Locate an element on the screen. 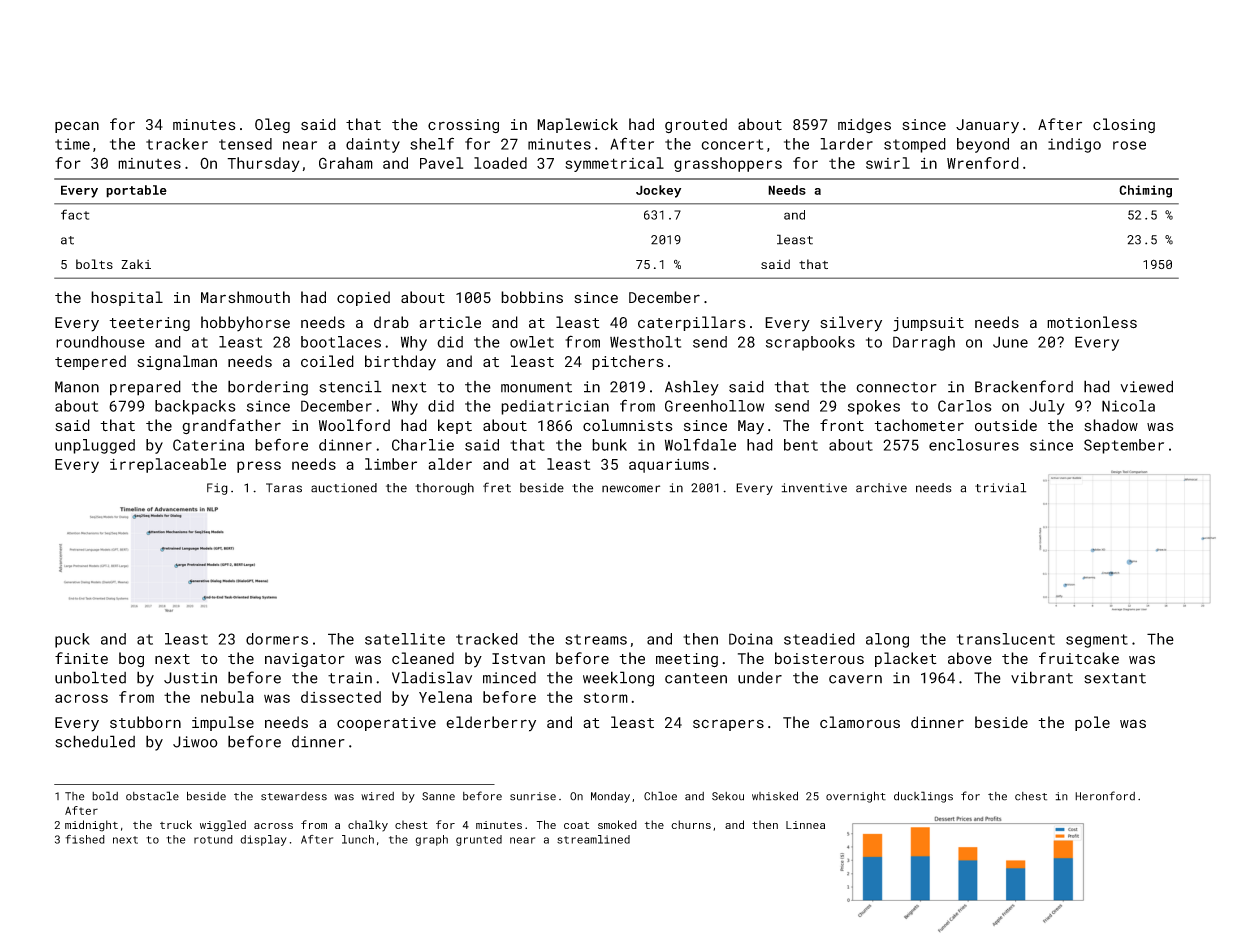 Image resolution: width=1233 pixels, height=952 pixels. Sanne is located at coordinates (438, 796).
